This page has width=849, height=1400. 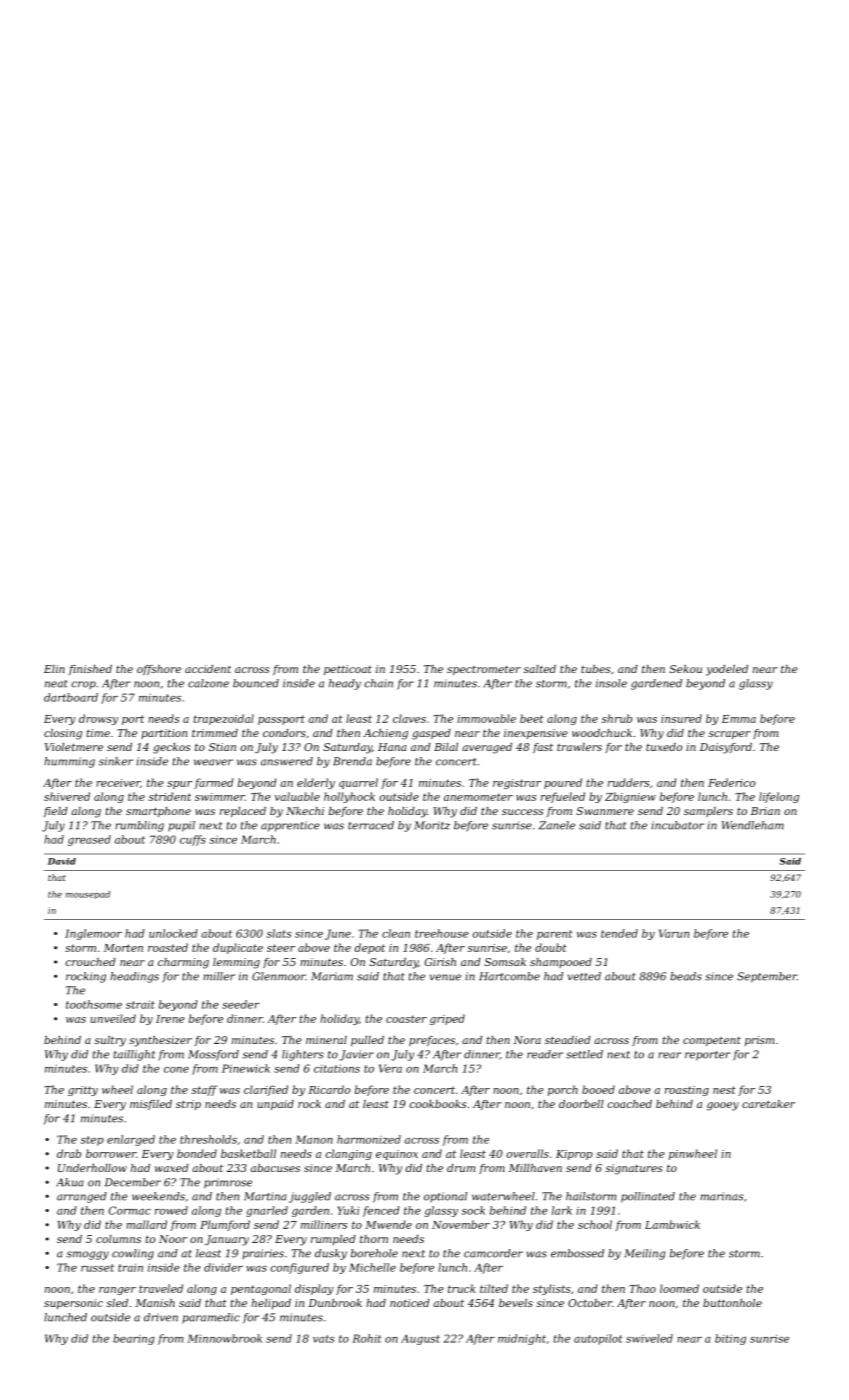 What do you see at coordinates (90, 670) in the page?
I see `finished` at bounding box center [90, 670].
